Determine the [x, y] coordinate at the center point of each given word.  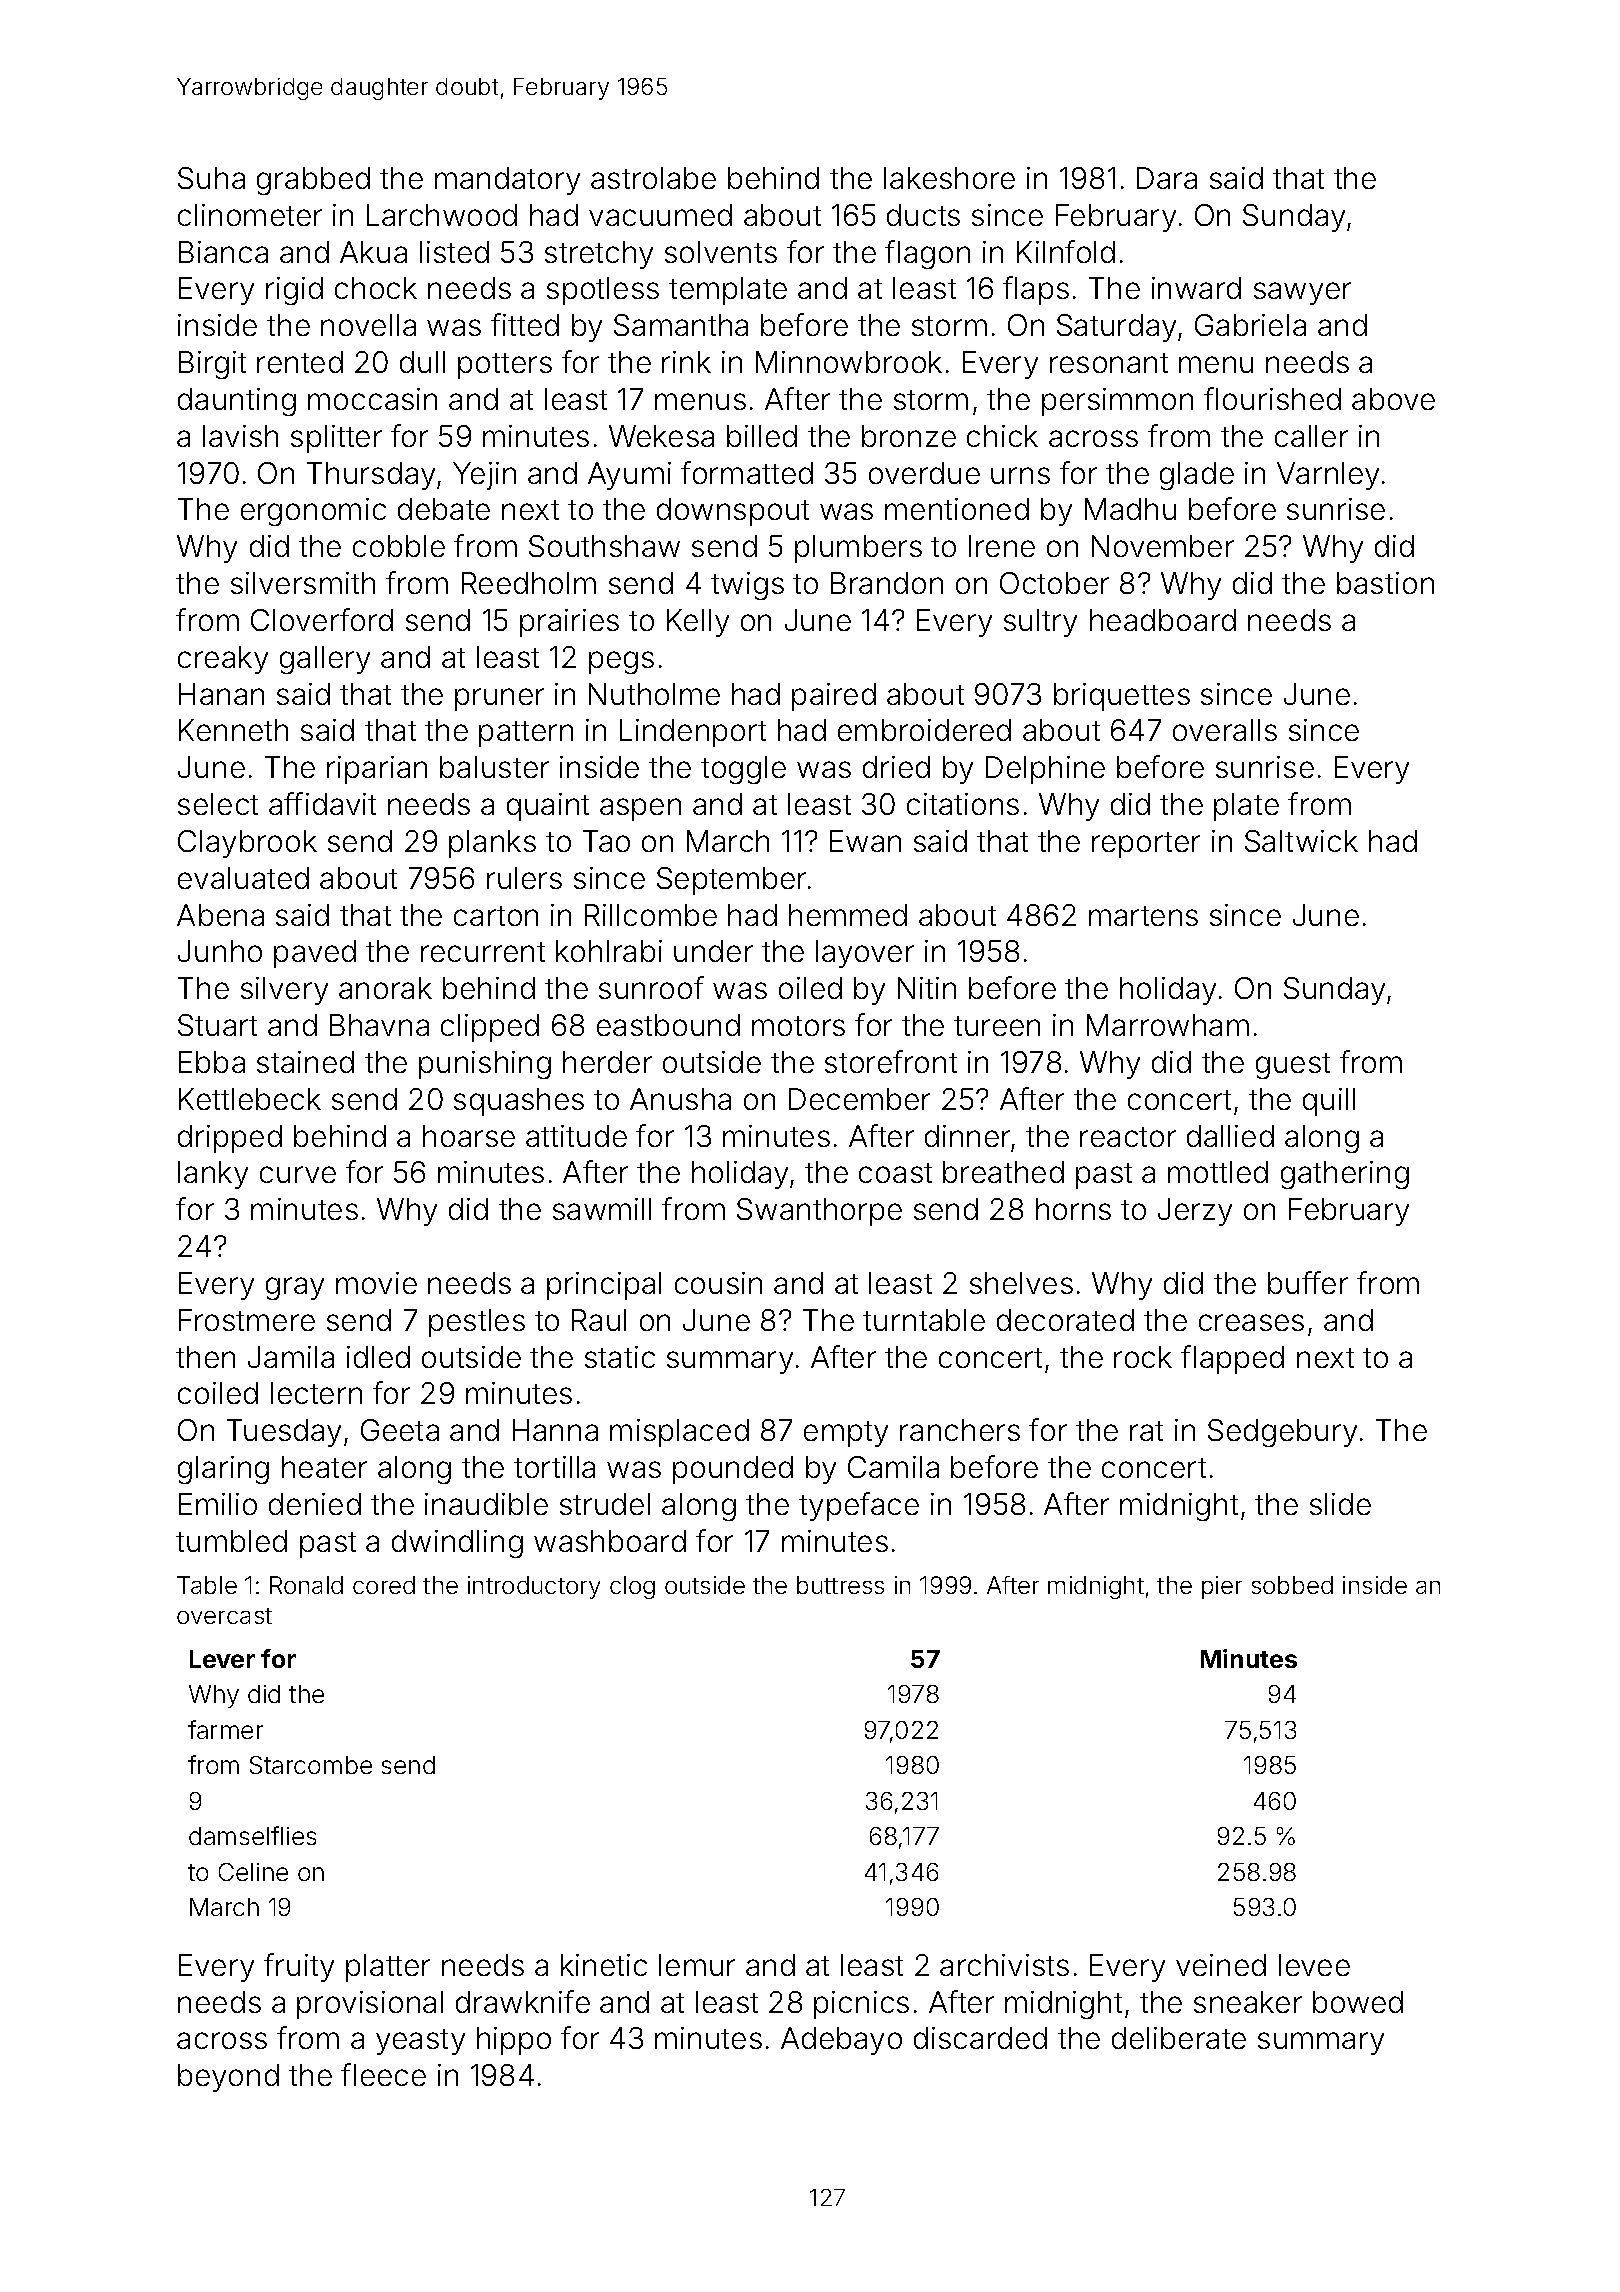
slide [1340, 1504]
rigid [294, 291]
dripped [230, 1139]
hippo [514, 2041]
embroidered [924, 730]
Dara [1167, 178]
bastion [1385, 583]
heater [324, 1467]
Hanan [221, 694]
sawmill [602, 1209]
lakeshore [949, 178]
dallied [1230, 1136]
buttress [840, 1585]
